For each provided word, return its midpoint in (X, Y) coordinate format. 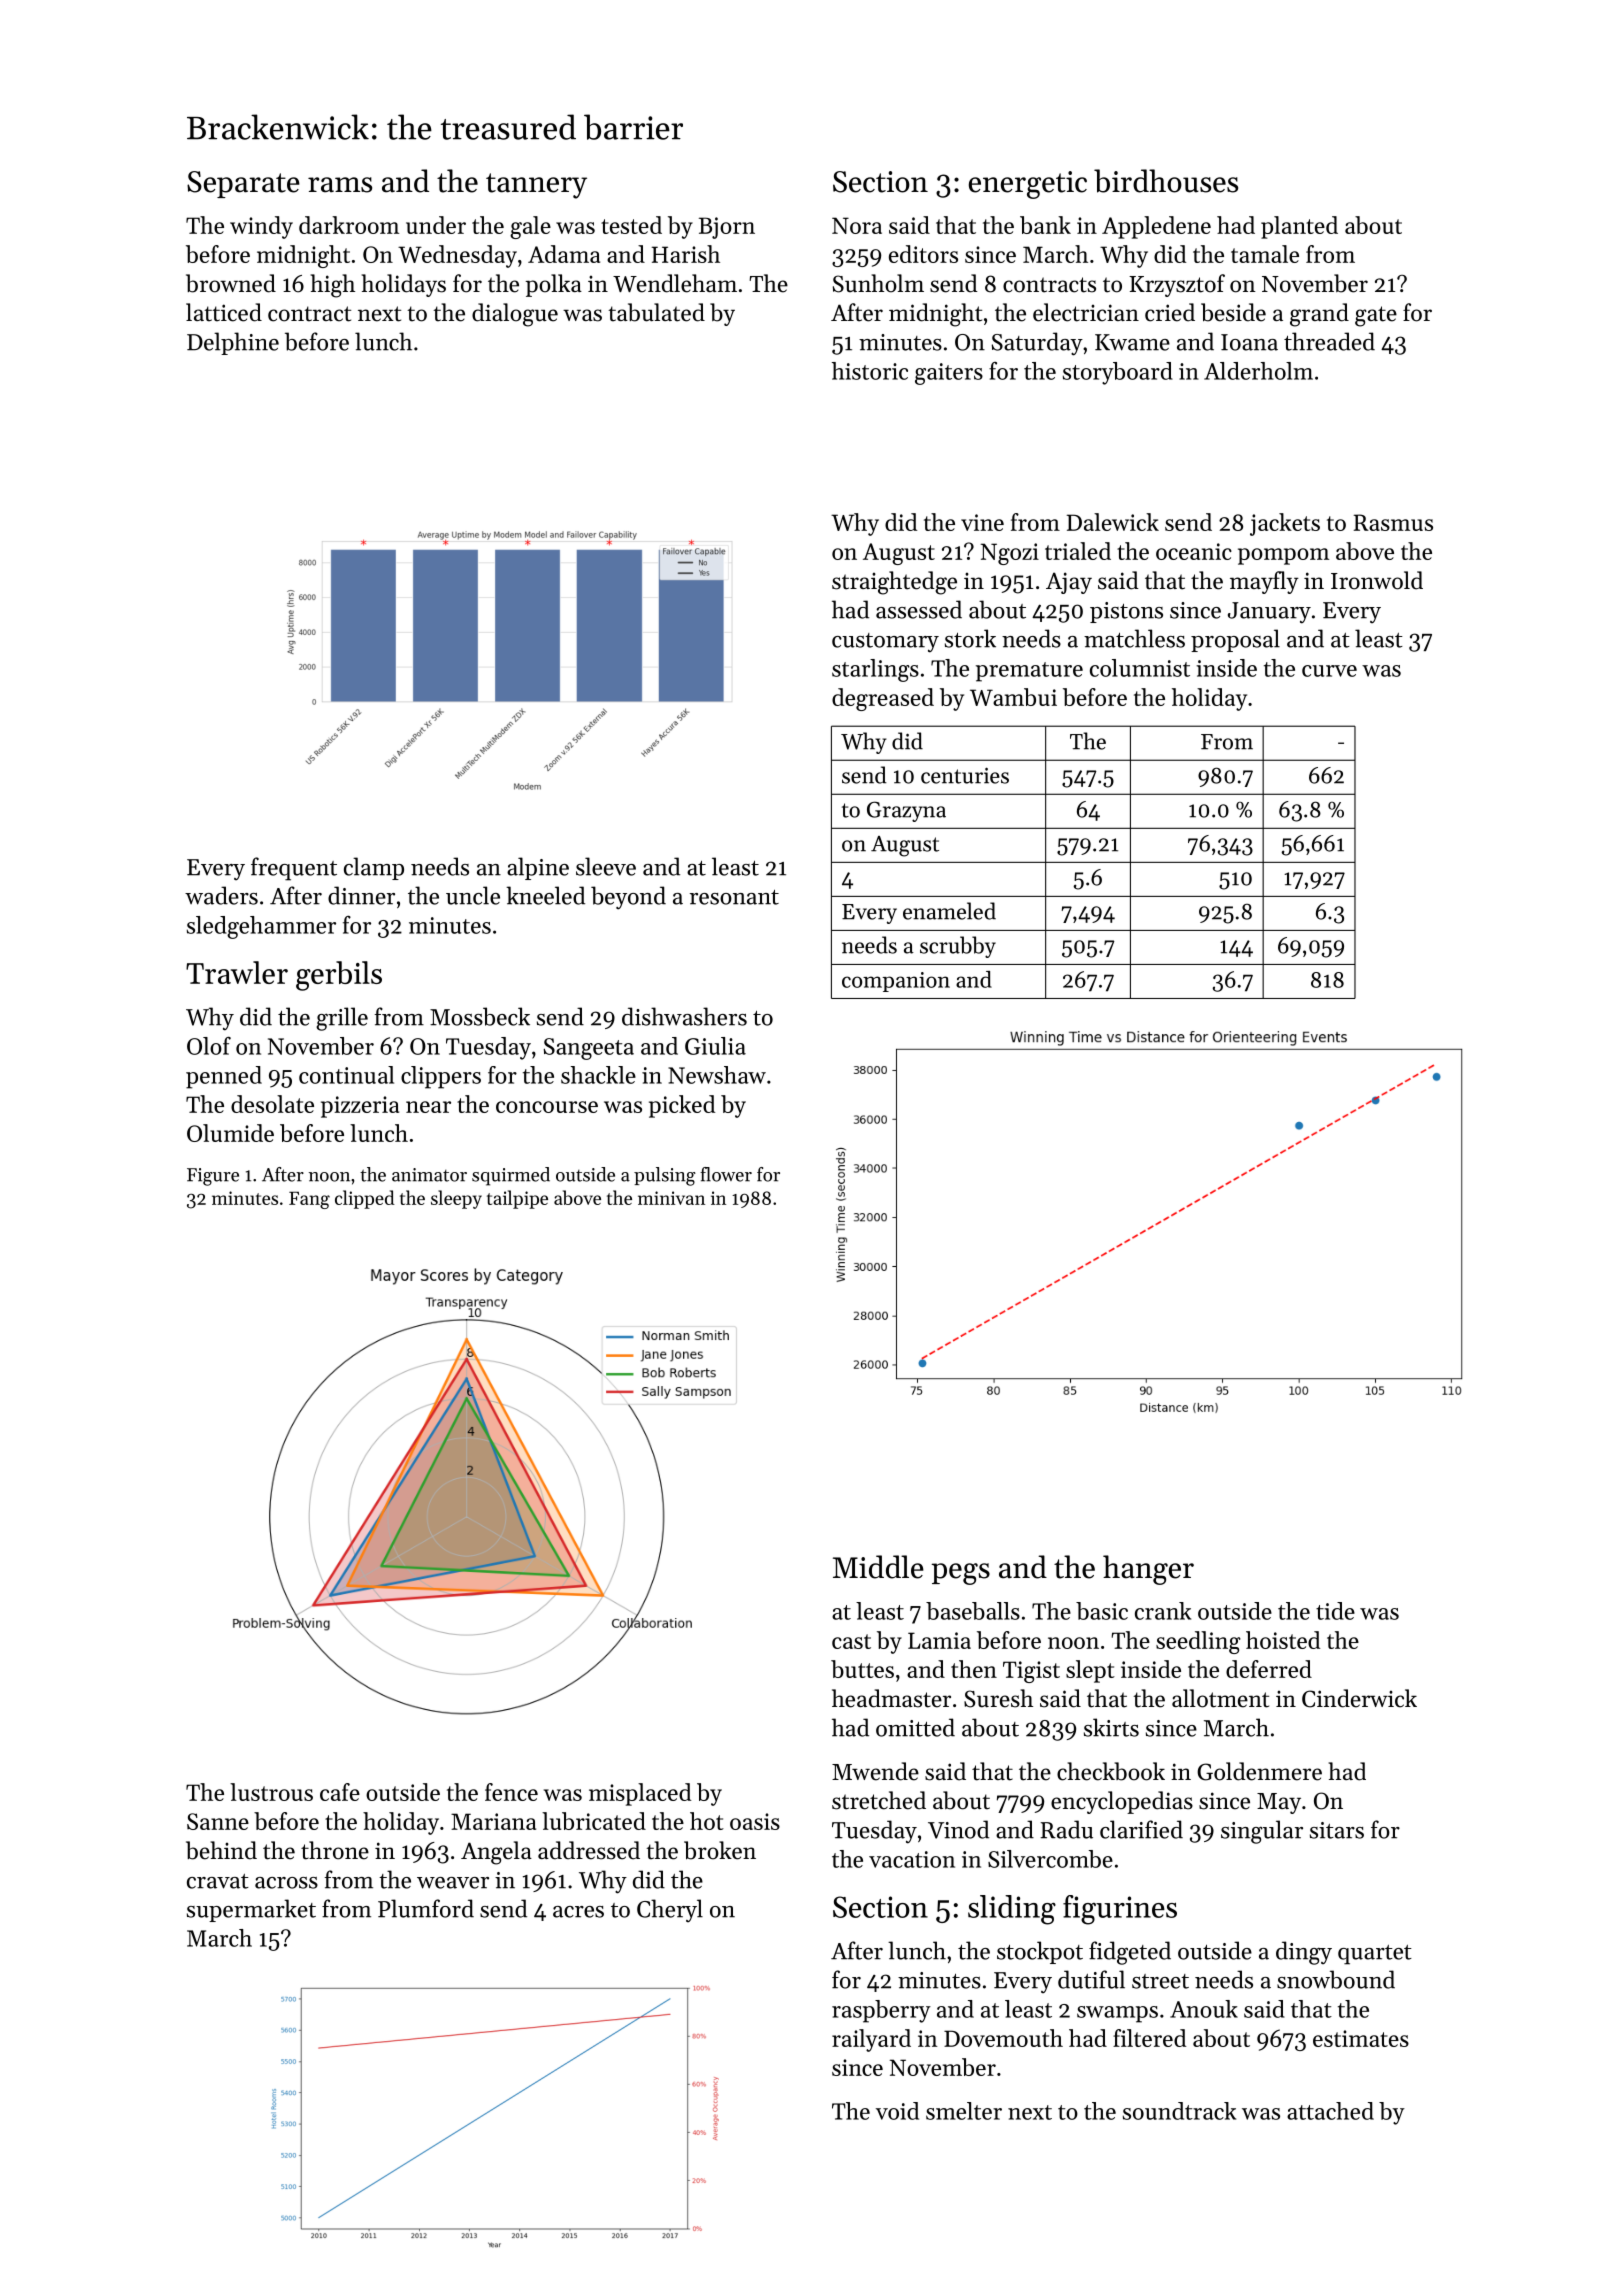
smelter (964, 2111)
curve (1329, 671)
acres (578, 1912)
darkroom (349, 225)
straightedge (894, 583)
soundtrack (1179, 2111)
